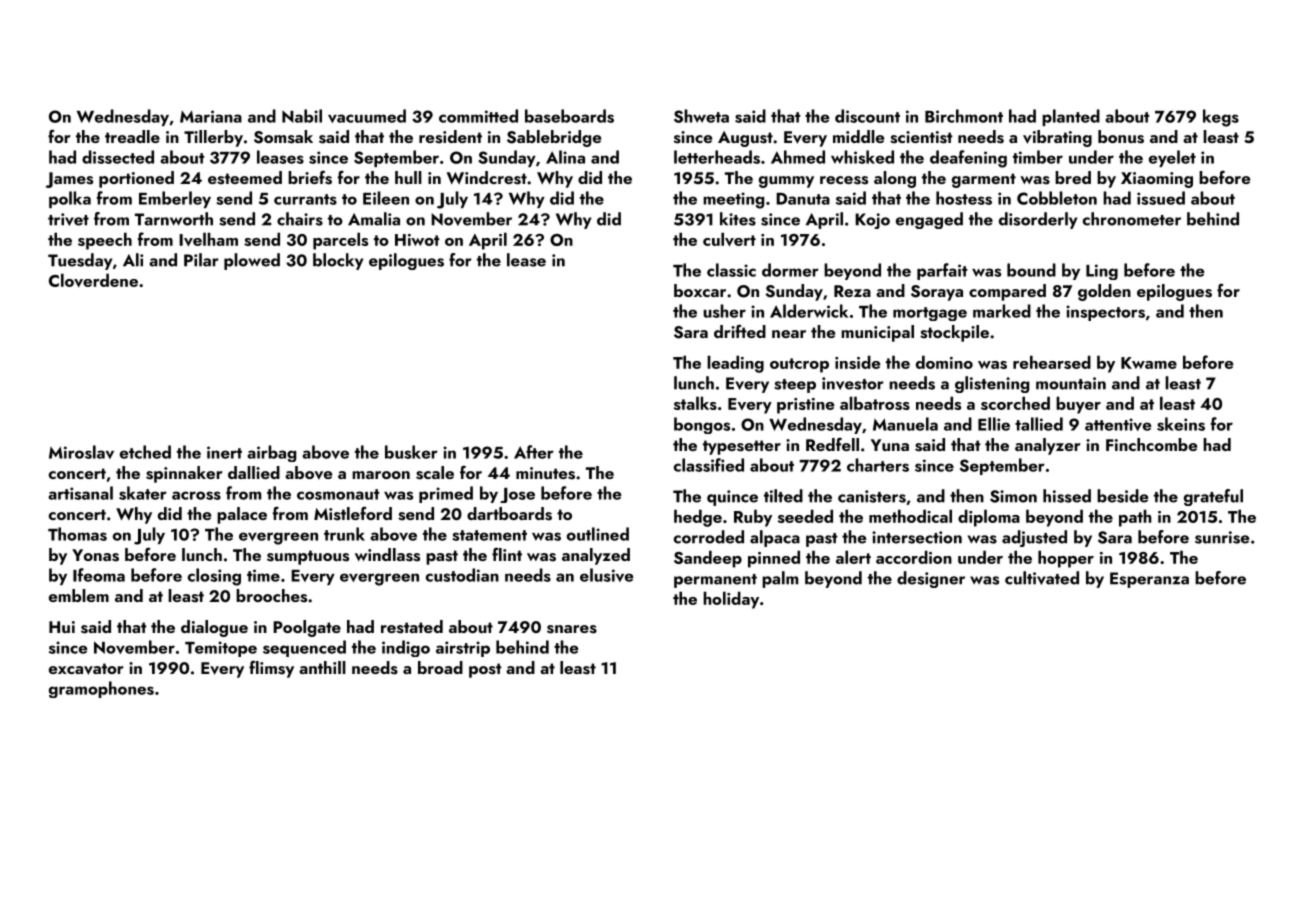 The width and height of the screenshot is (1308, 924). I want to click on artisanal, so click(80, 493).
